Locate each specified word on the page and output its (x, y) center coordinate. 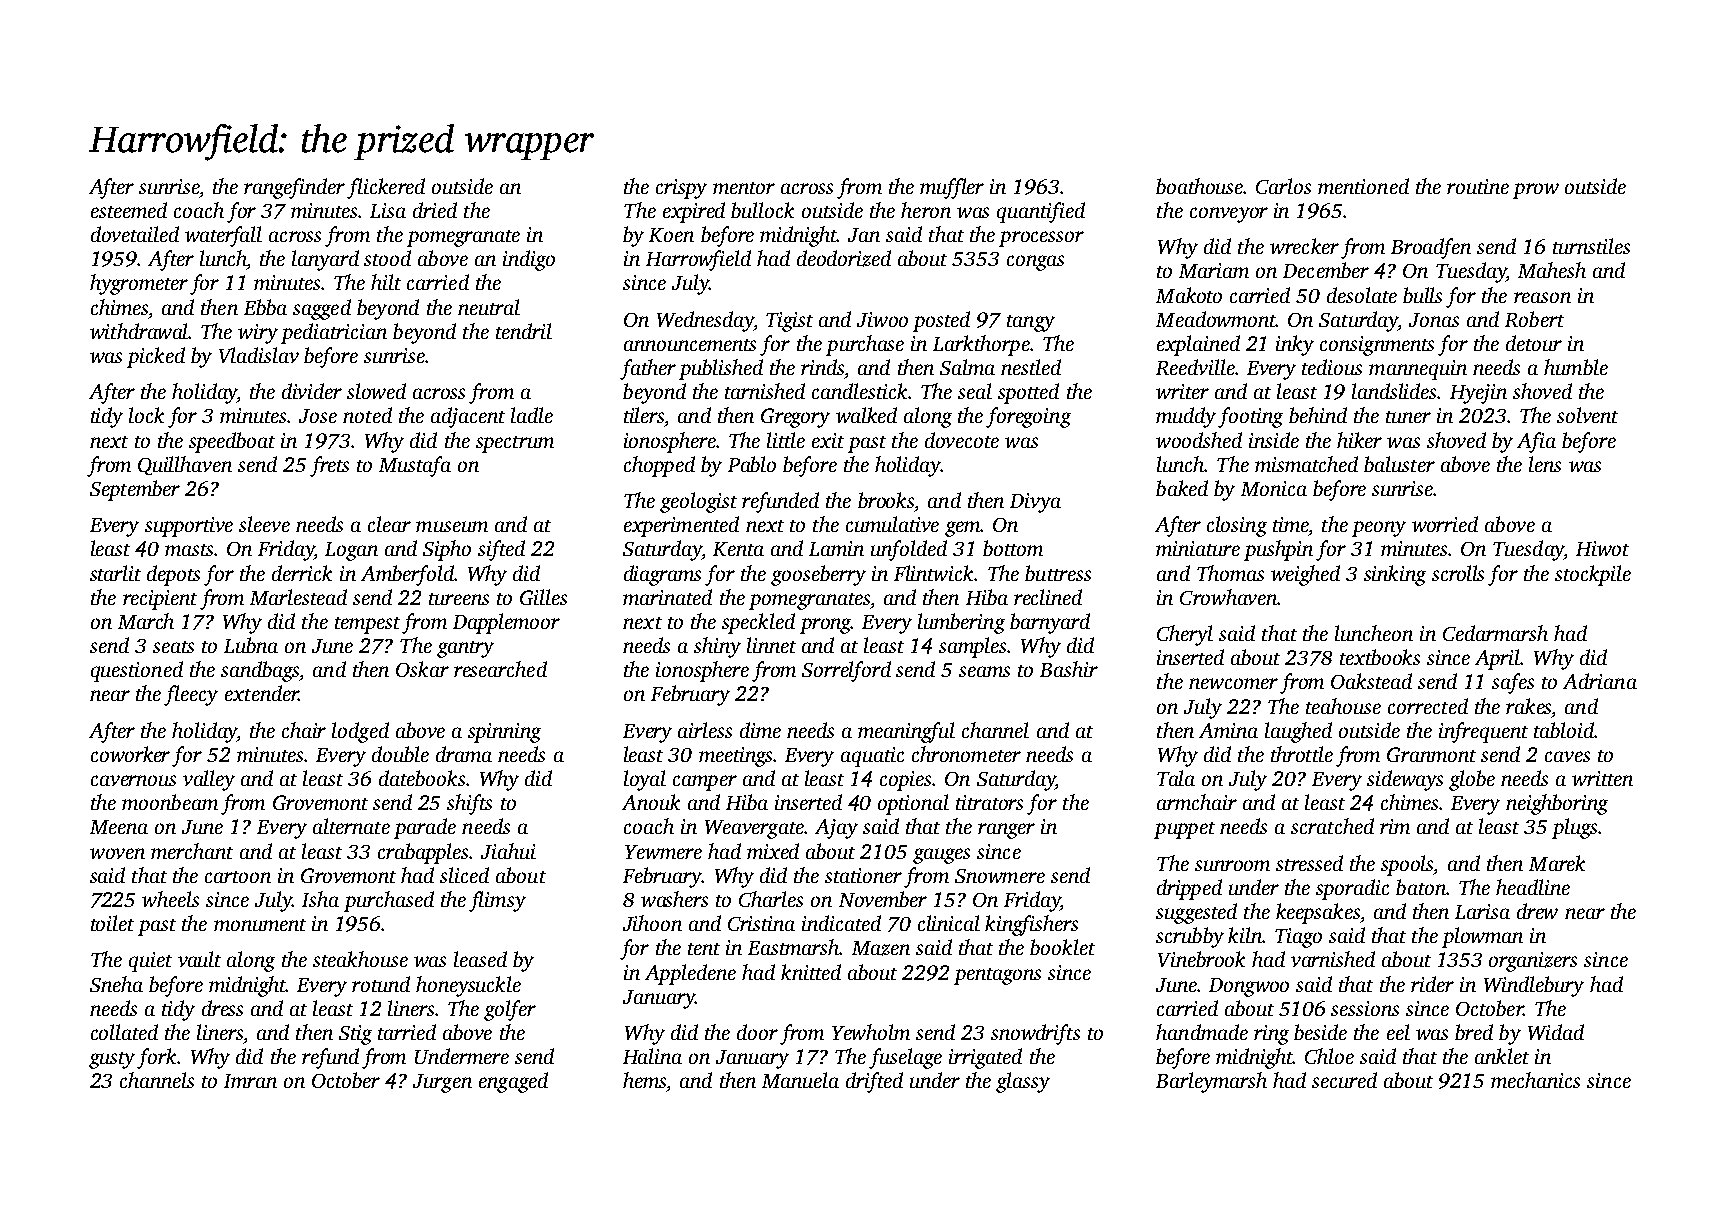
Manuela (800, 1080)
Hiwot (1602, 548)
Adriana (1600, 681)
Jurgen (442, 1083)
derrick (302, 573)
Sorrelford (846, 671)
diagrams (662, 575)
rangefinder (294, 188)
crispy (681, 189)
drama (464, 754)
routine (1478, 186)
